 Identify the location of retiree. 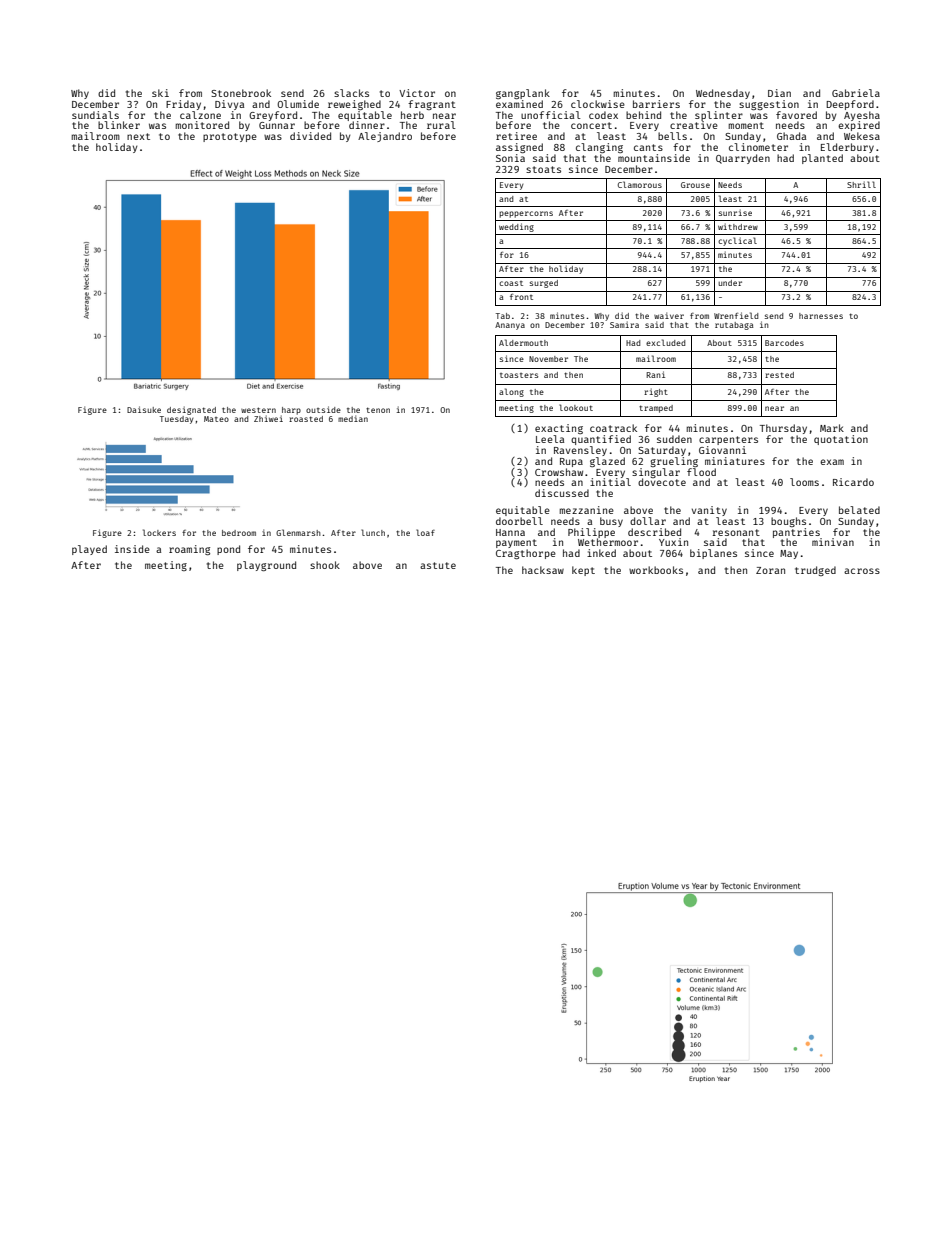
(516, 136).
